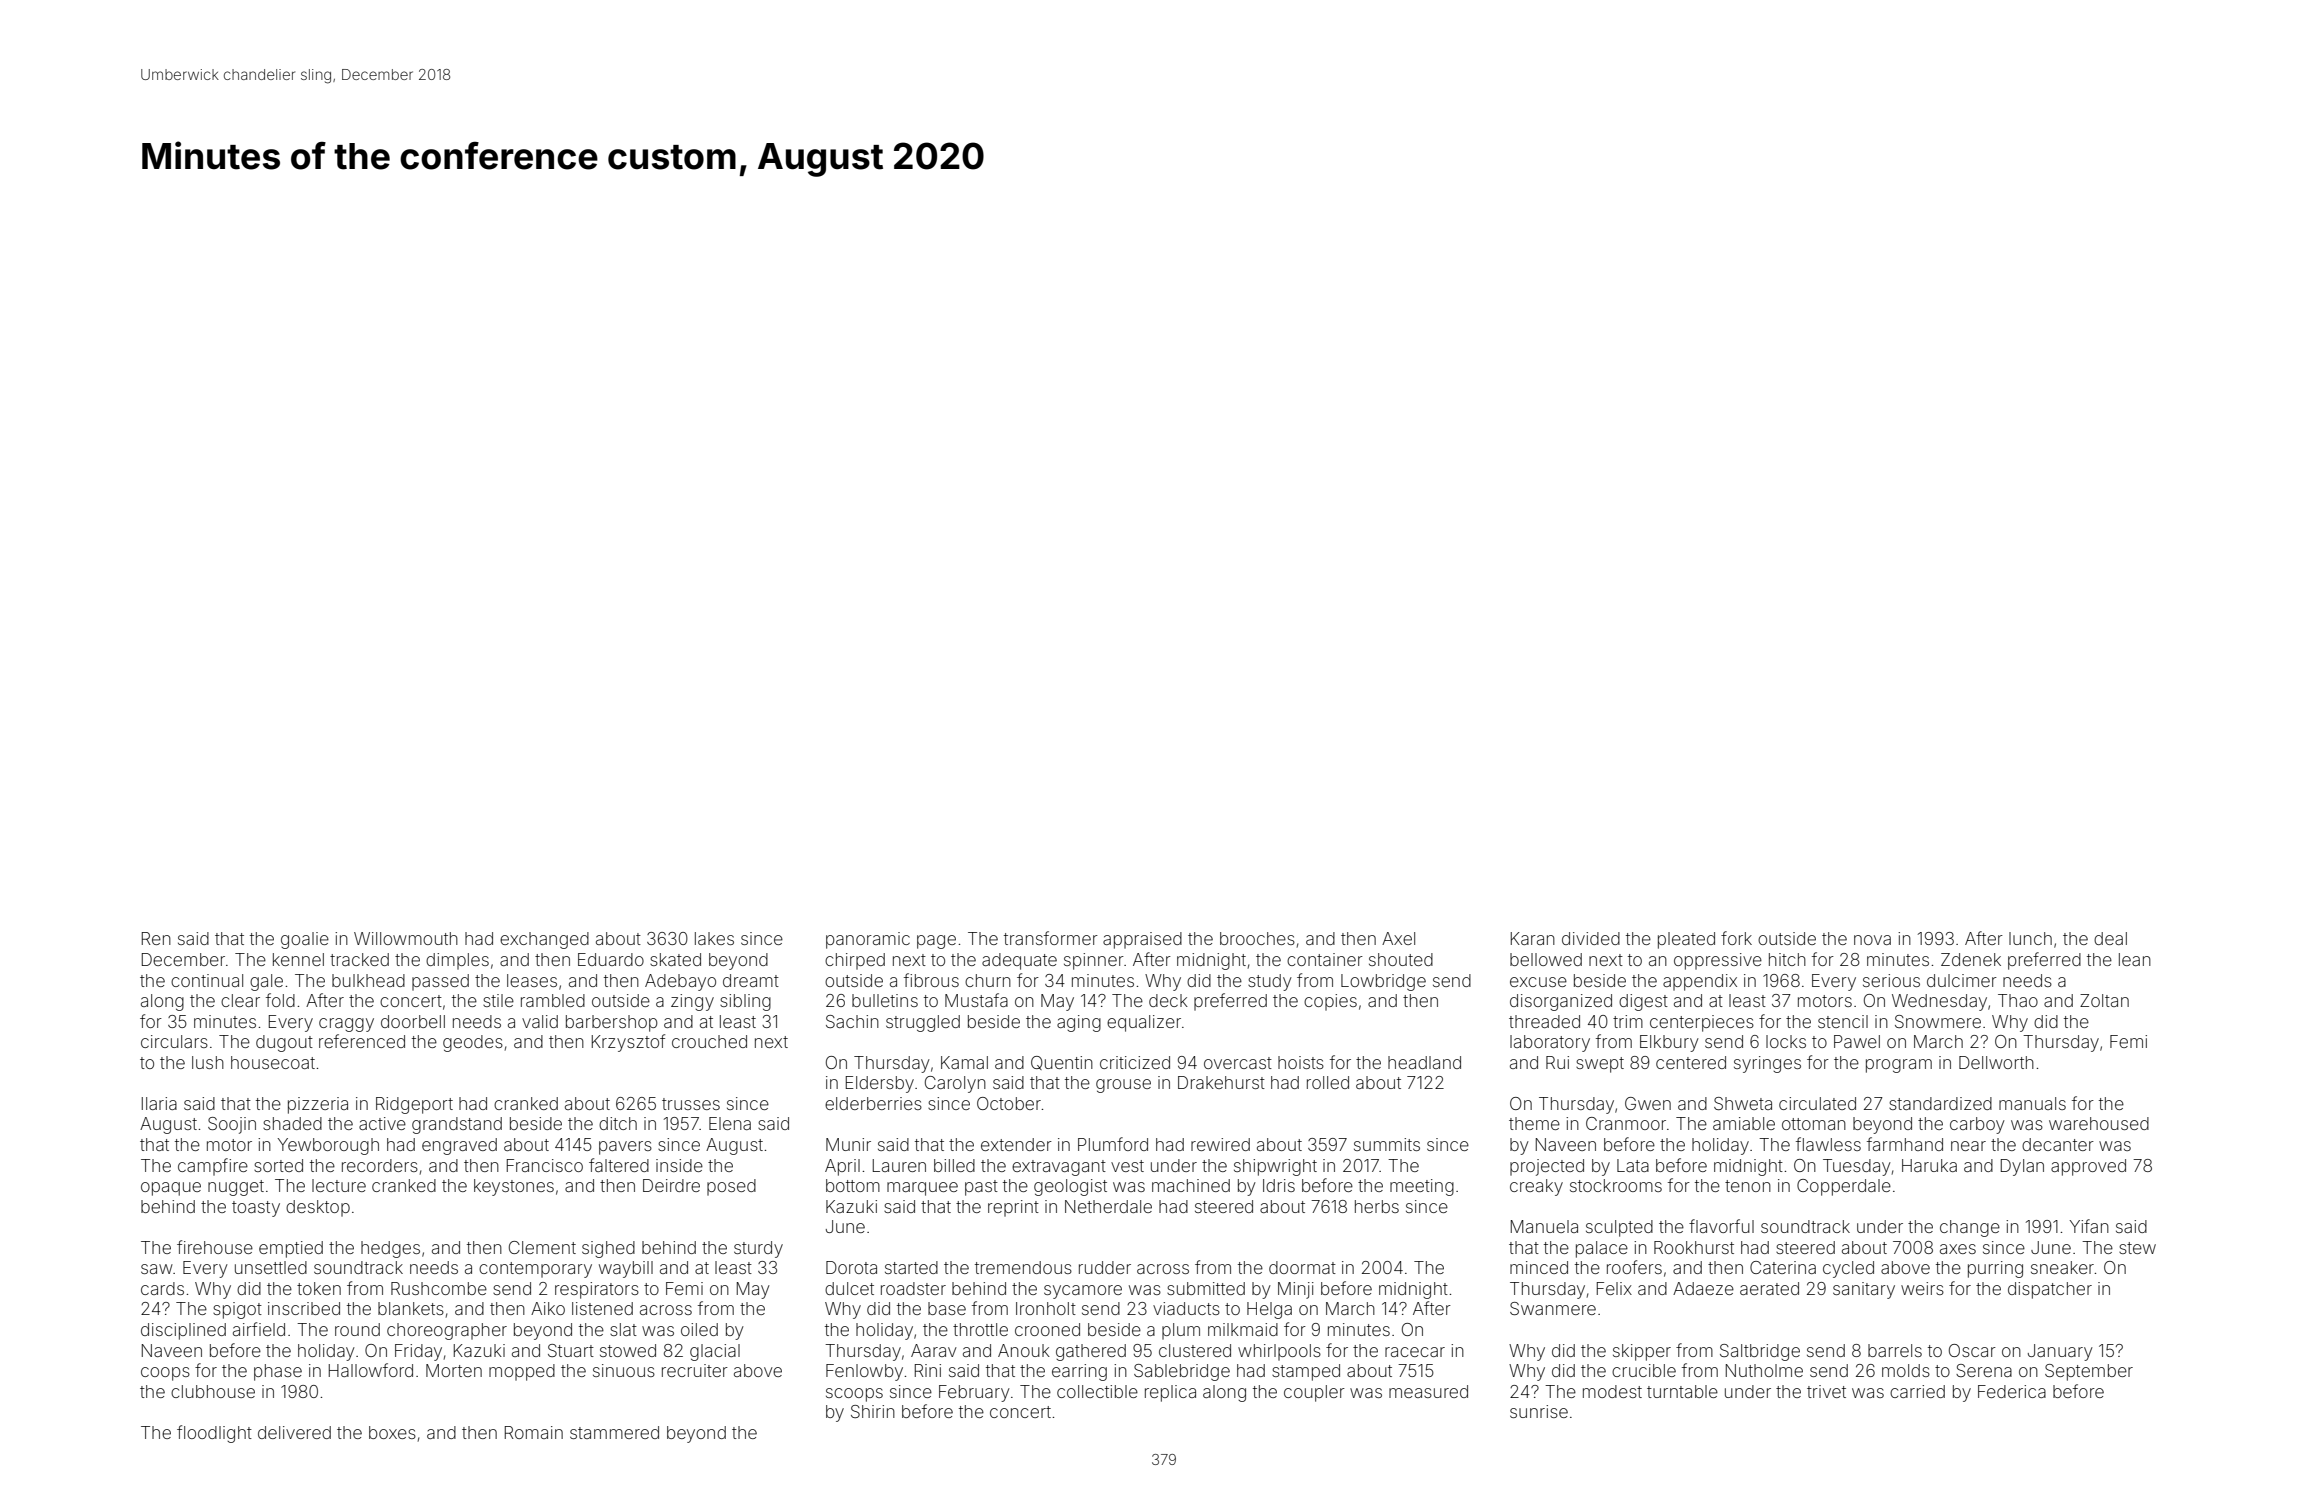 The width and height of the screenshot is (2302, 1490). What do you see at coordinates (406, 938) in the screenshot?
I see `Willowmouth` at bounding box center [406, 938].
